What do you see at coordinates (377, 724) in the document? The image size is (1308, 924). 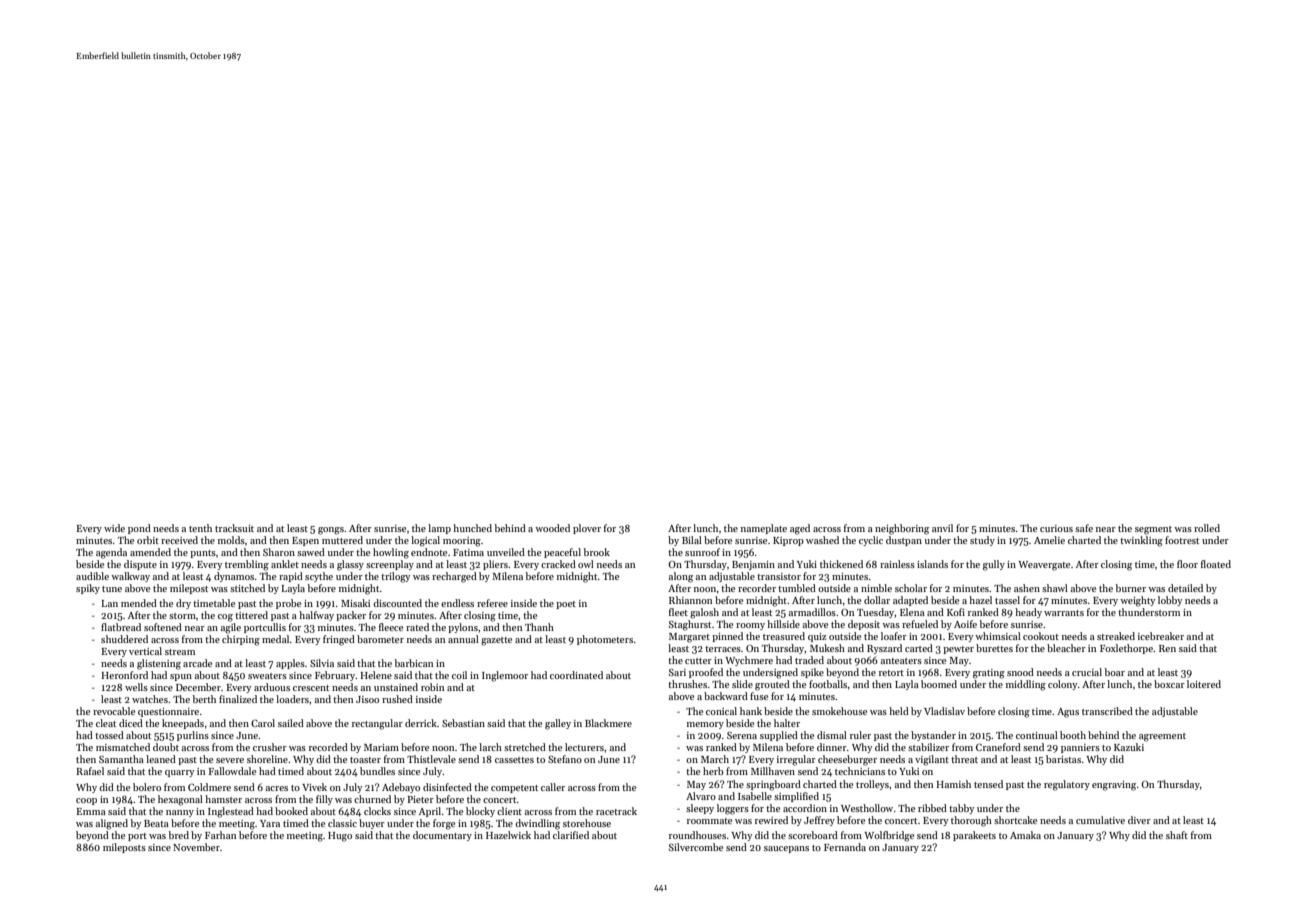 I see `rectangular` at bounding box center [377, 724].
